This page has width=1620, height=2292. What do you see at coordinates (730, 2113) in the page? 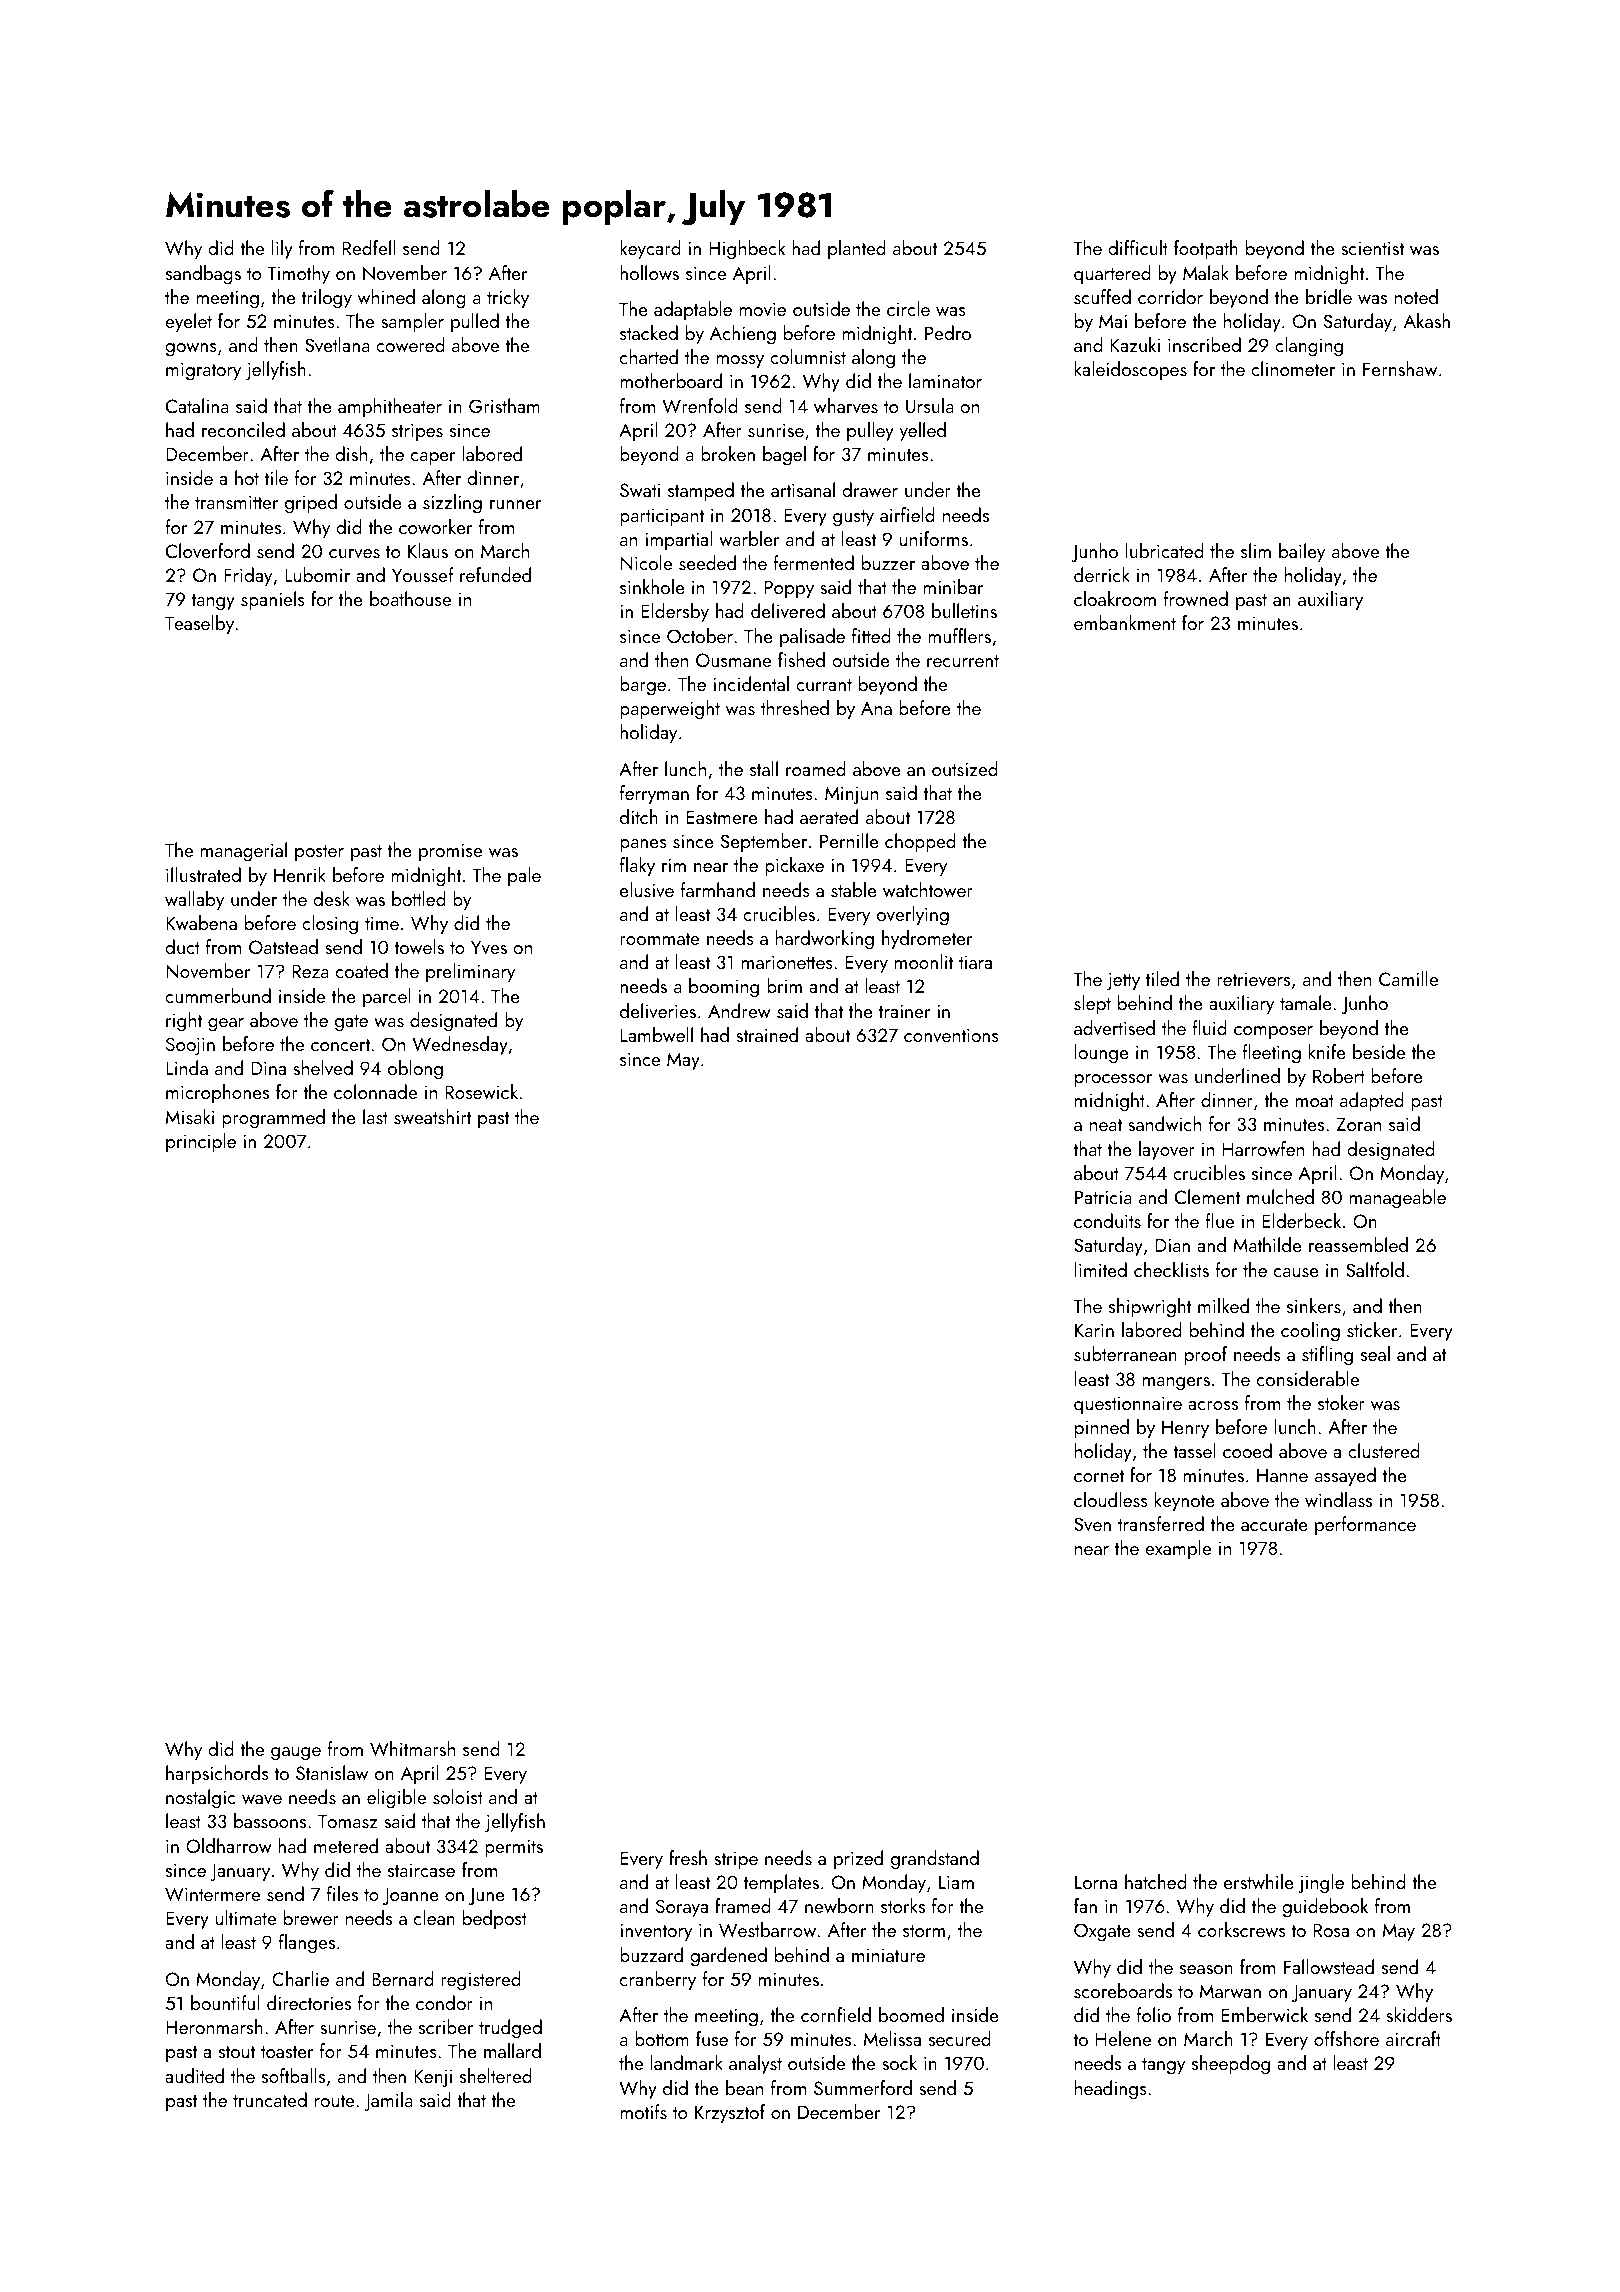
I see `Krzysztof` at bounding box center [730, 2113].
